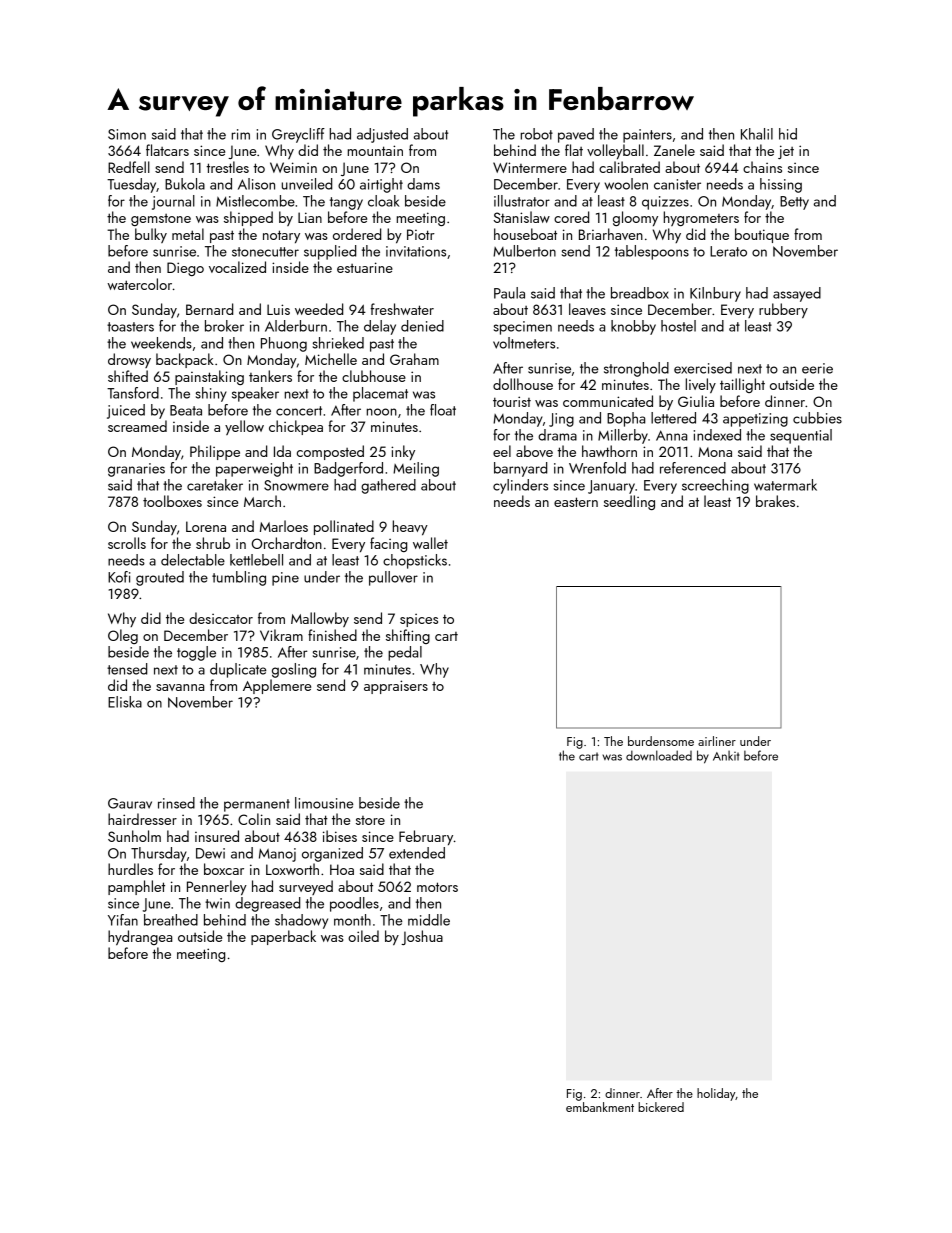  I want to click on hydrangea, so click(140, 937).
